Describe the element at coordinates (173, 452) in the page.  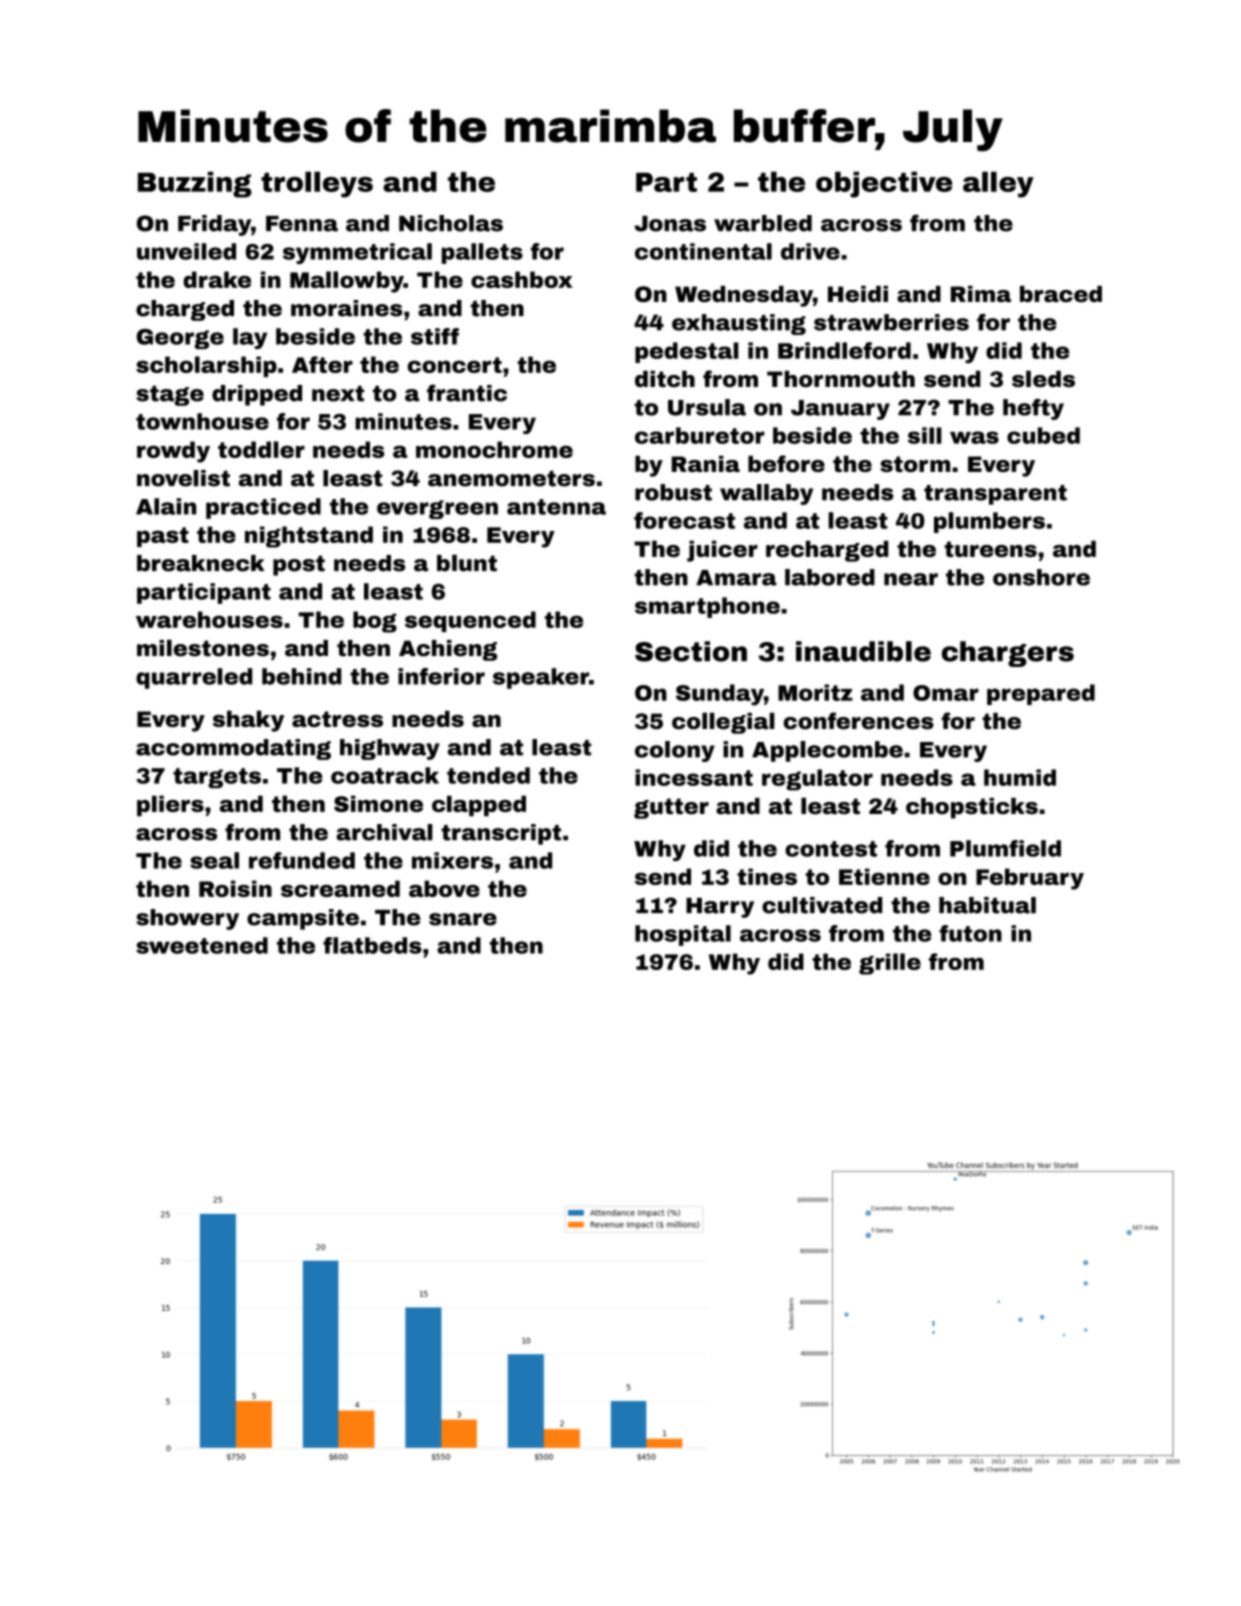
I see `rowdy` at that location.
